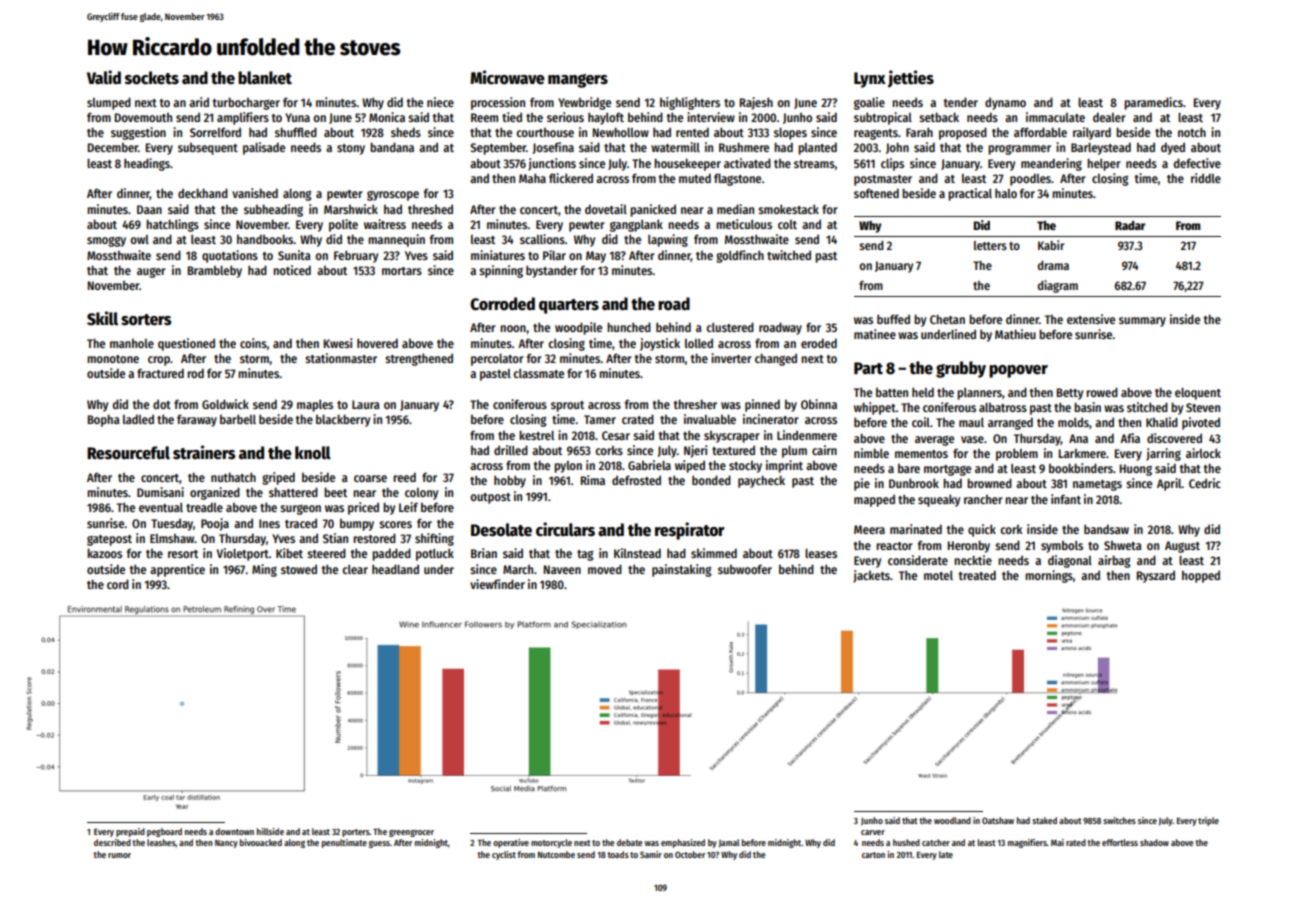  What do you see at coordinates (119, 855) in the screenshot?
I see `rumor` at bounding box center [119, 855].
